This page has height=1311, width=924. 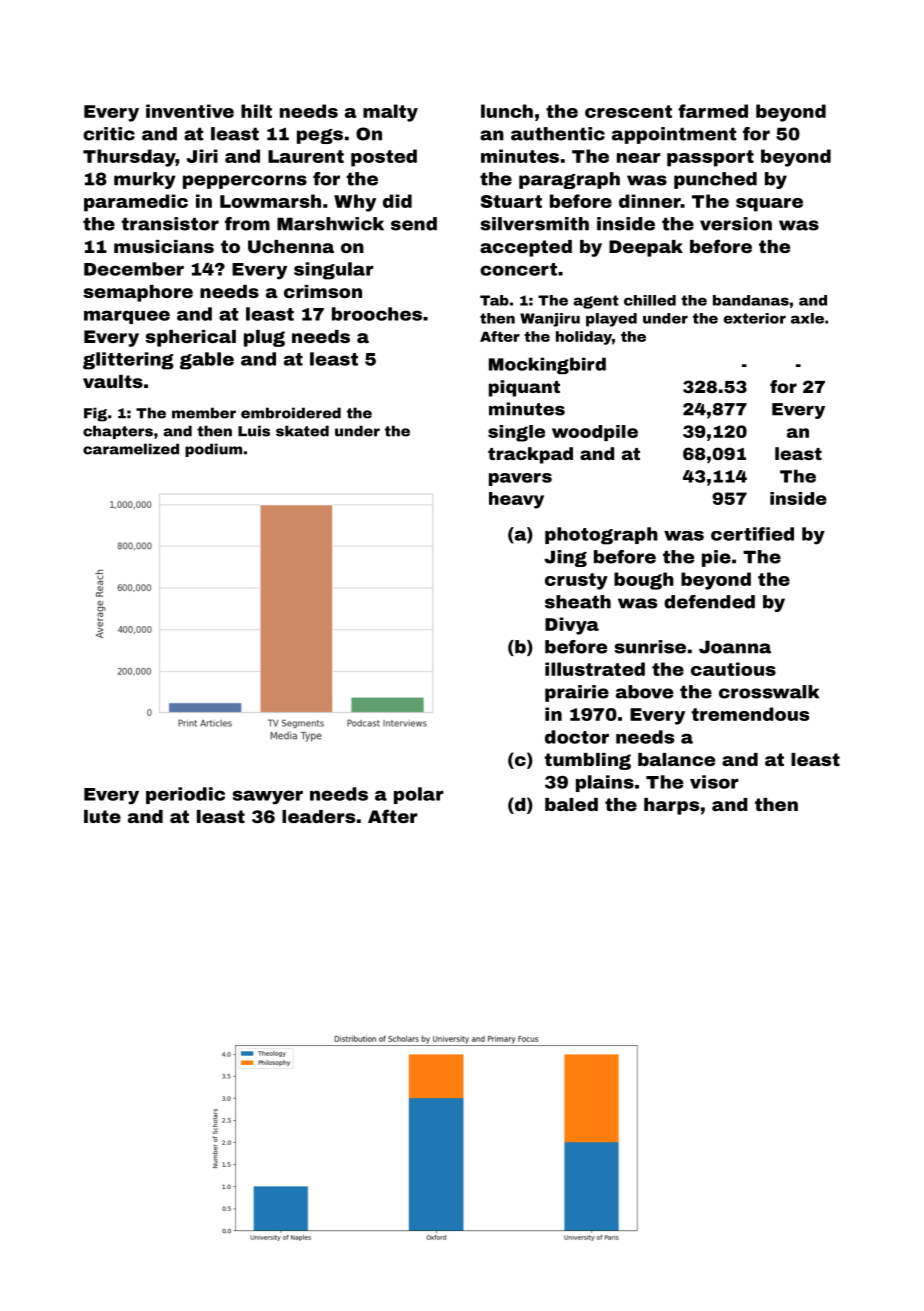 What do you see at coordinates (190, 338) in the page?
I see `spherical` at bounding box center [190, 338].
